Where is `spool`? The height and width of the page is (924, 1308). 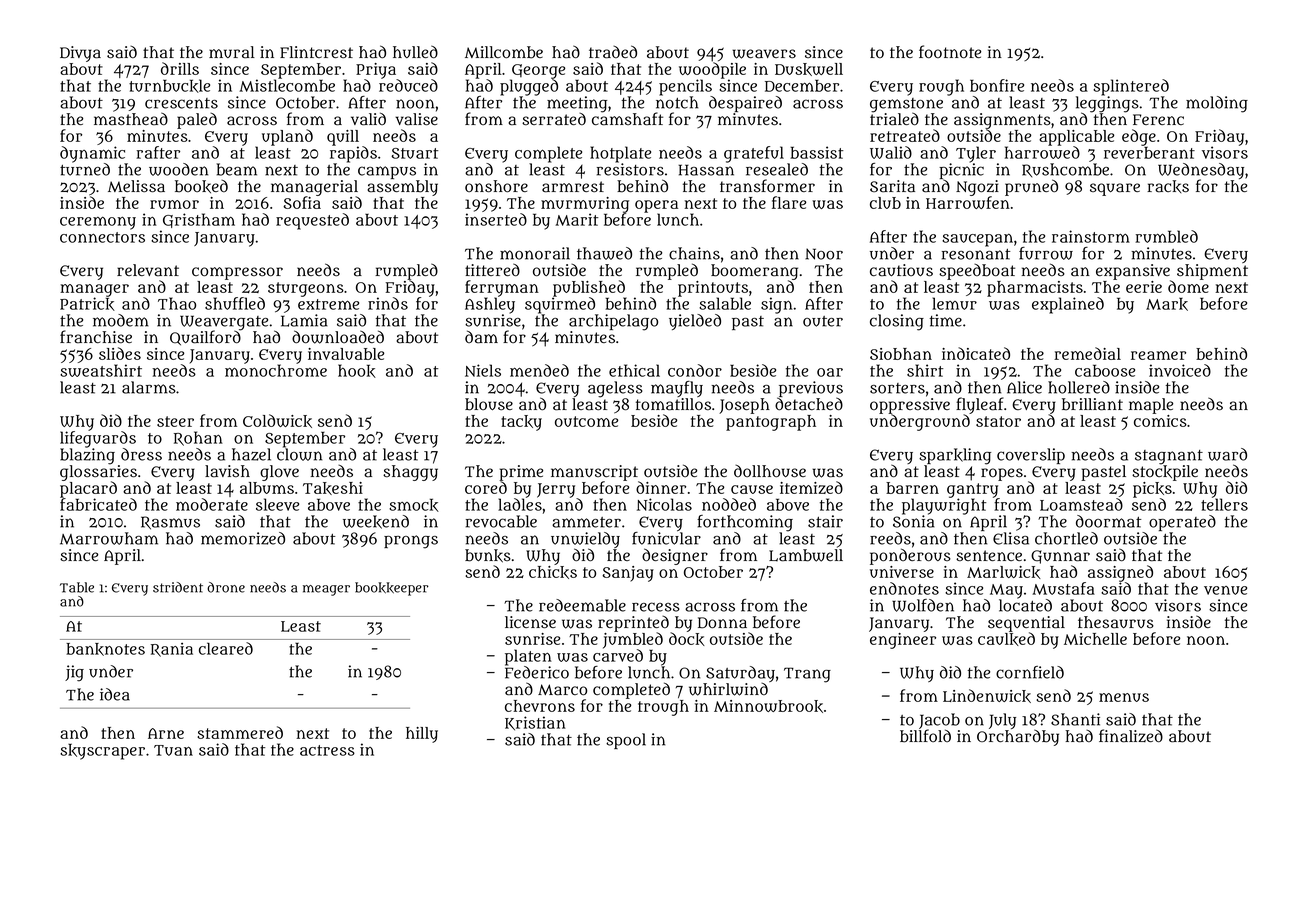 spool is located at coordinates (626, 741).
